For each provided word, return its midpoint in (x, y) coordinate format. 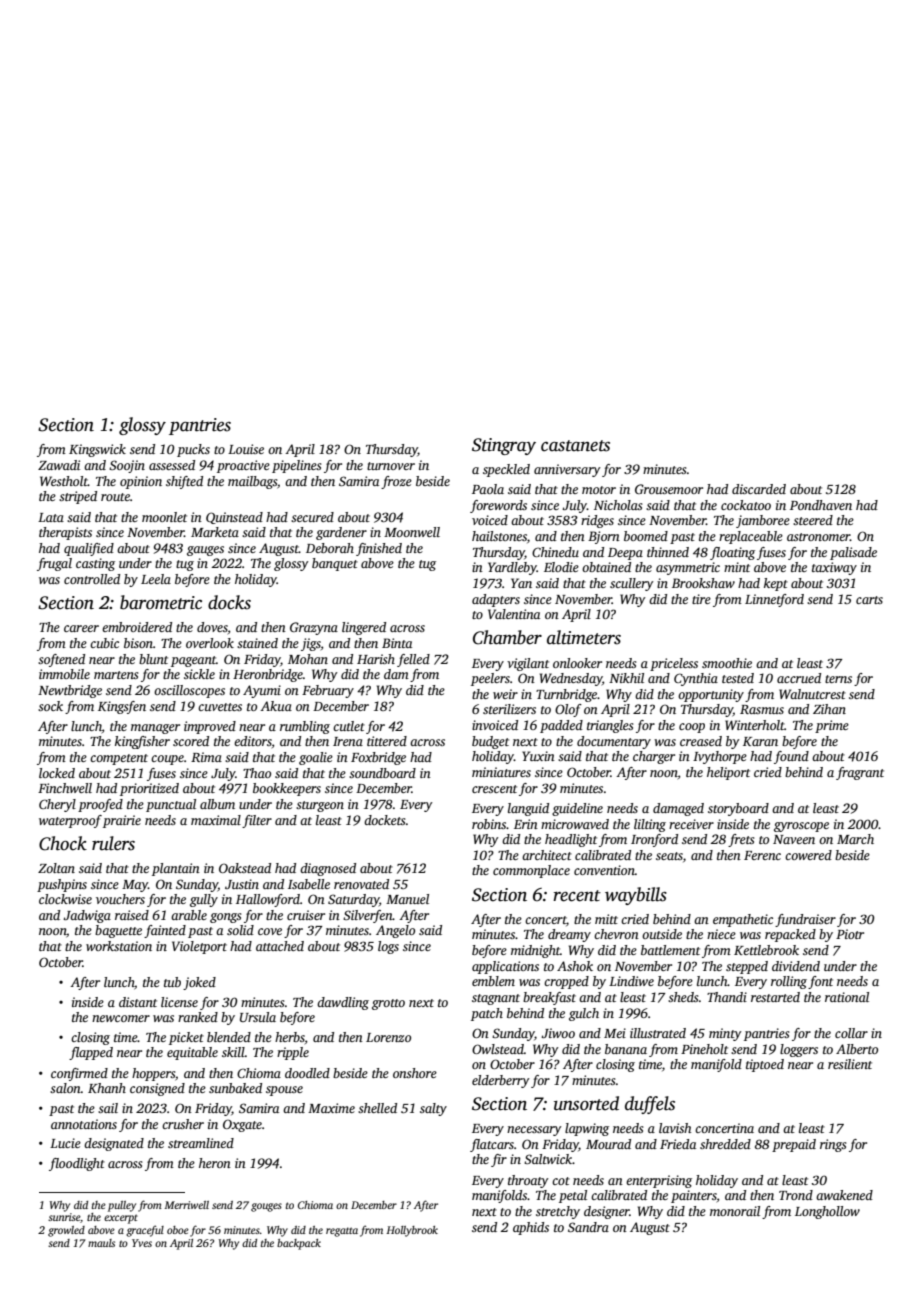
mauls (101, 1243)
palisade (853, 553)
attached (280, 946)
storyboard (738, 809)
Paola (488, 489)
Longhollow (827, 1212)
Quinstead (234, 518)
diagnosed (328, 869)
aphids (531, 1228)
